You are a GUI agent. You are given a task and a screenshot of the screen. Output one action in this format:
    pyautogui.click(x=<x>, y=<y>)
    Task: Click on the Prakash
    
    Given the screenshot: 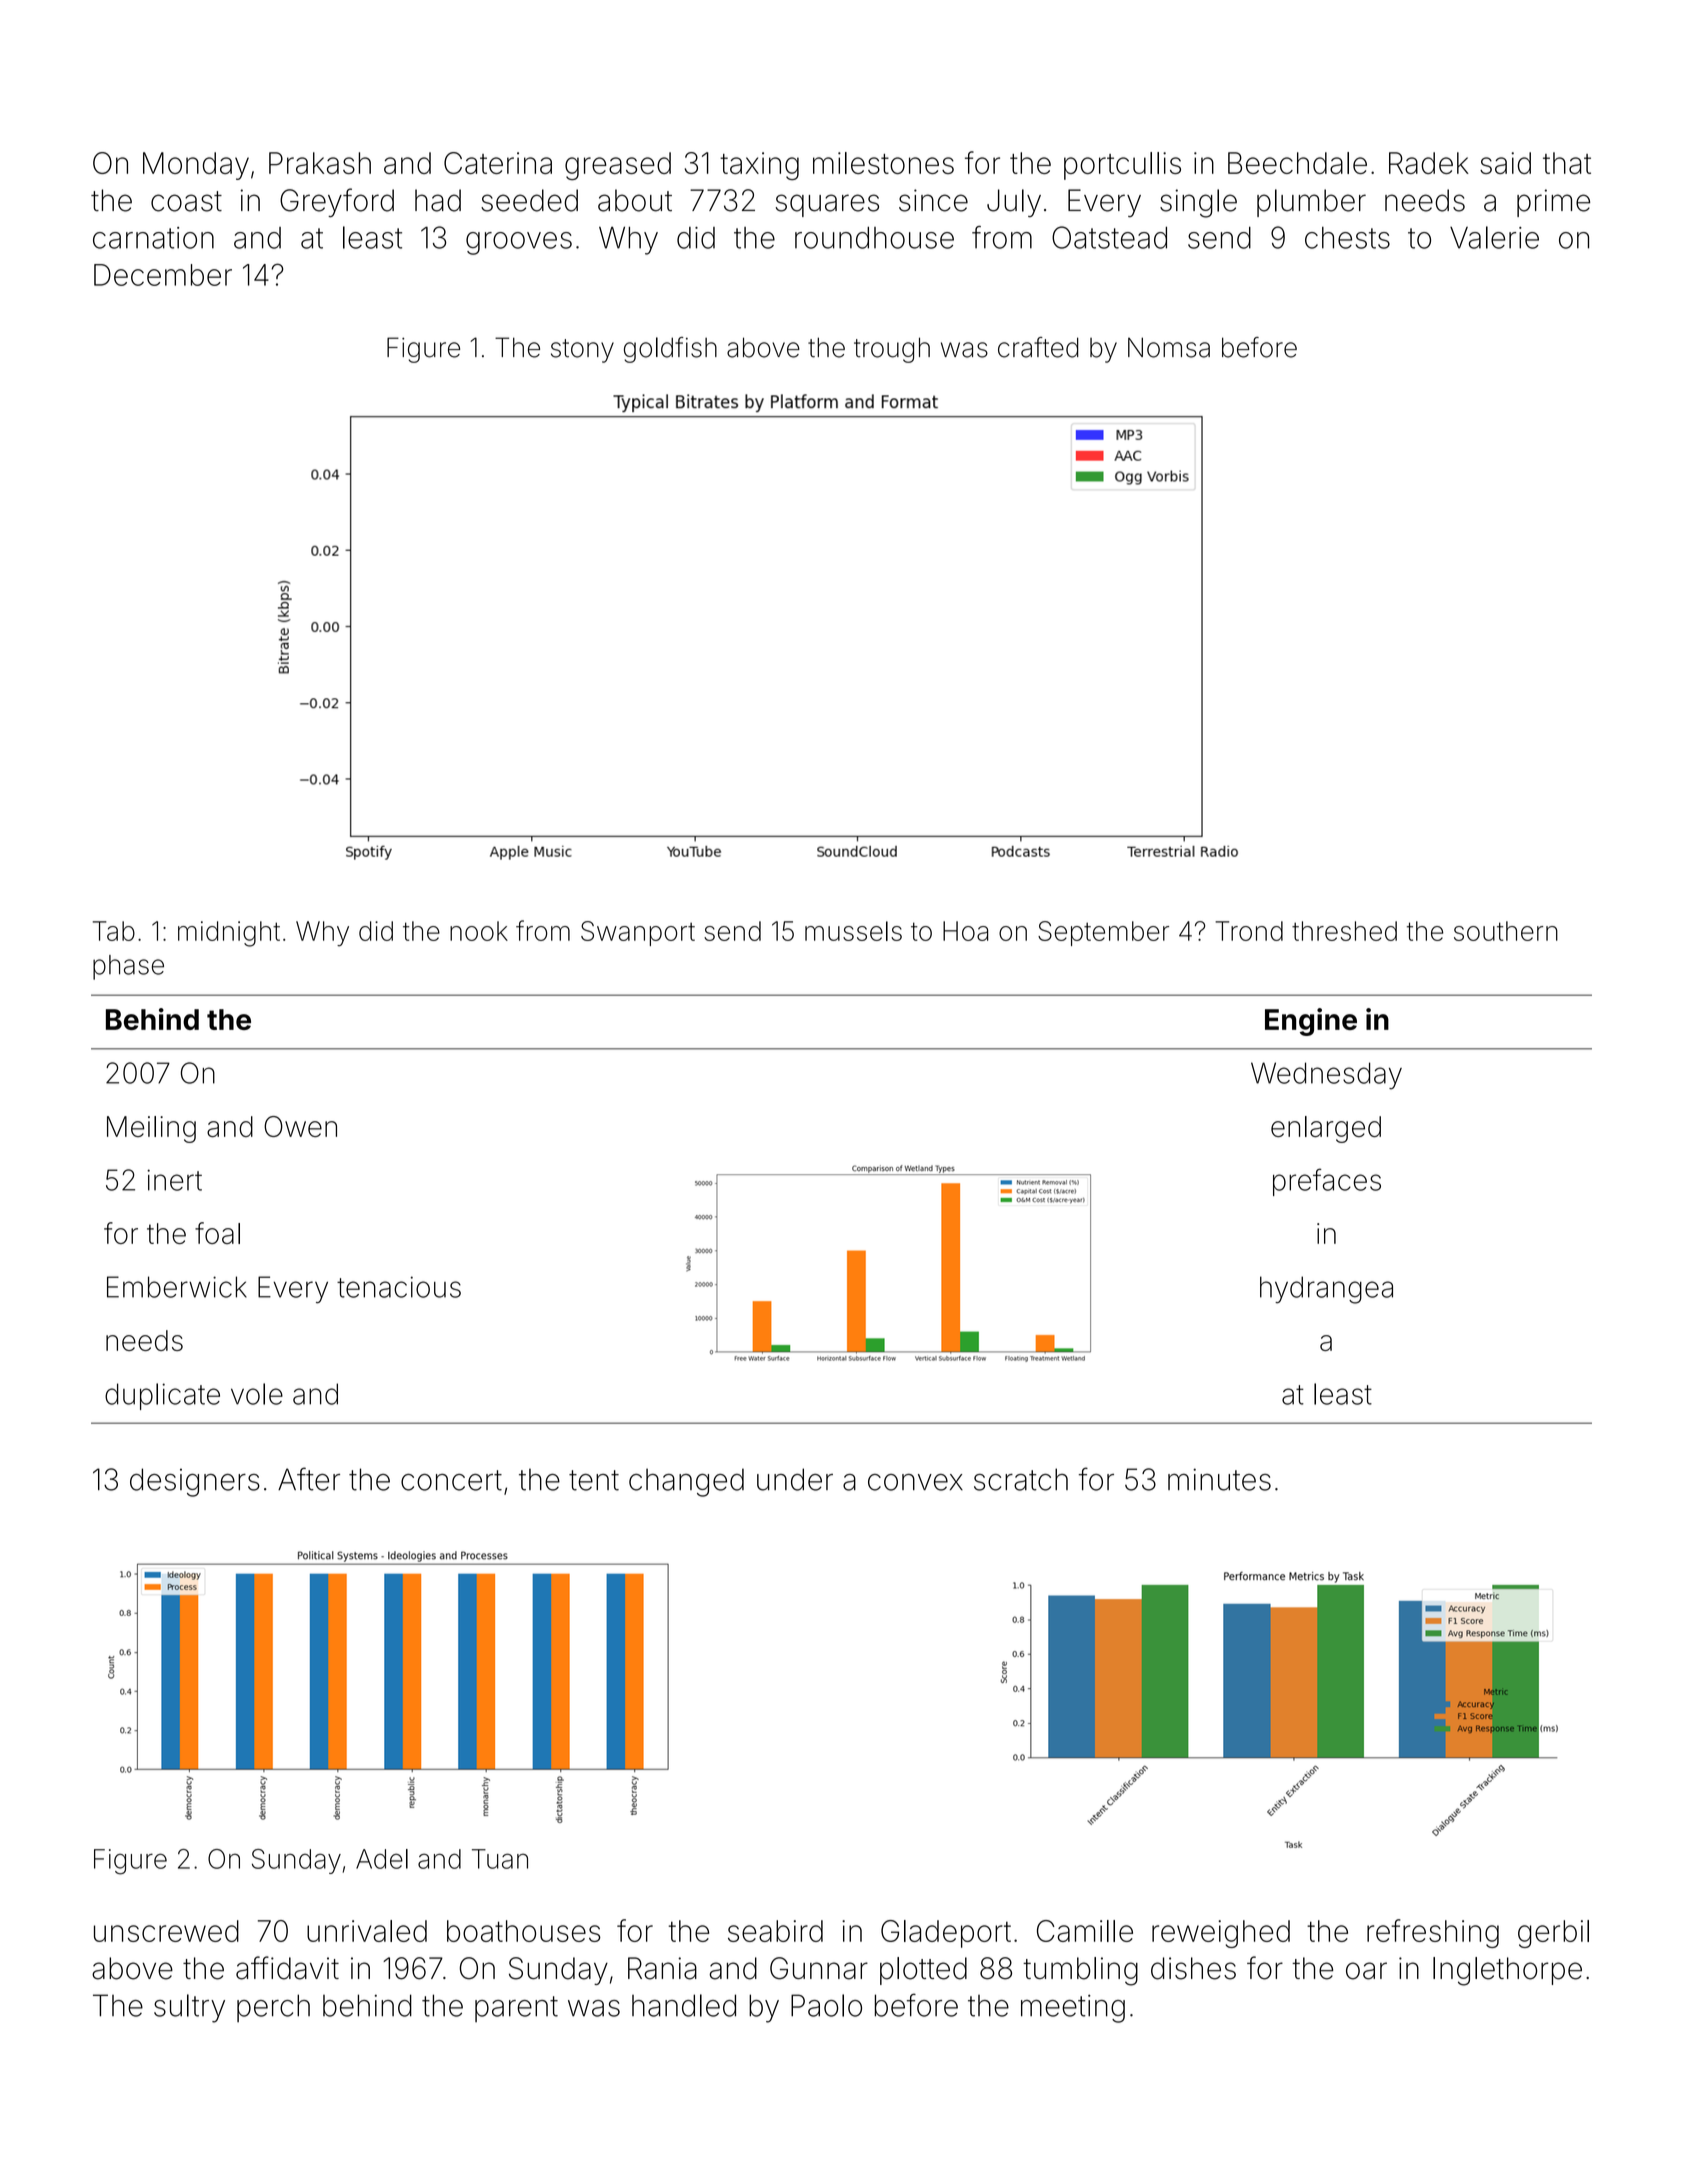 What is the action you would take?
    pyautogui.click(x=320, y=163)
